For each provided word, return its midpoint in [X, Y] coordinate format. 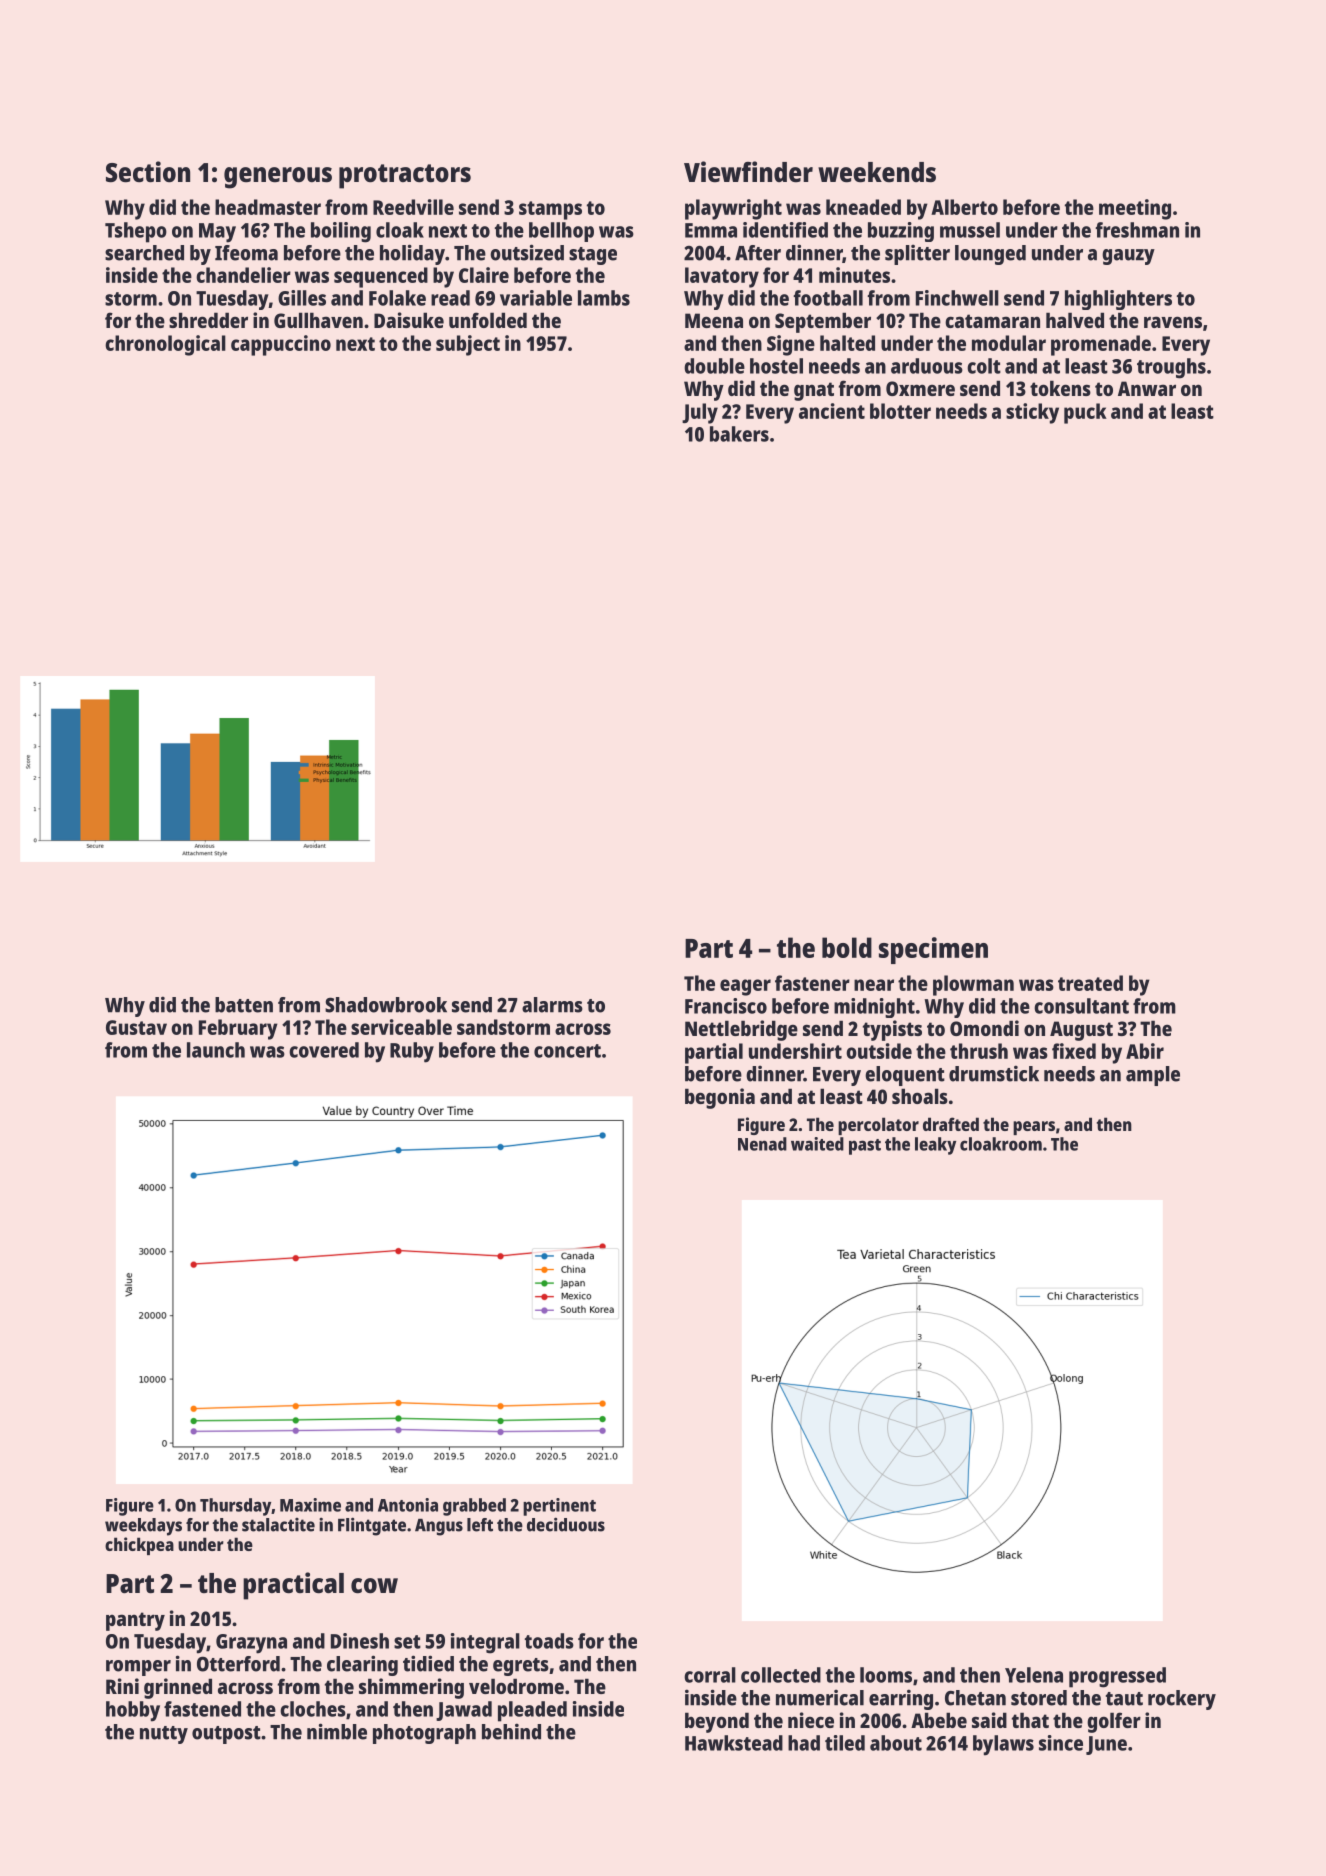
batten [244, 1005]
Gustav [136, 1027]
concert [567, 1051]
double [714, 366]
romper [138, 1668]
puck [1085, 413]
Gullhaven [318, 320]
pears [1034, 1128]
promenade [1101, 345]
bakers [739, 434]
